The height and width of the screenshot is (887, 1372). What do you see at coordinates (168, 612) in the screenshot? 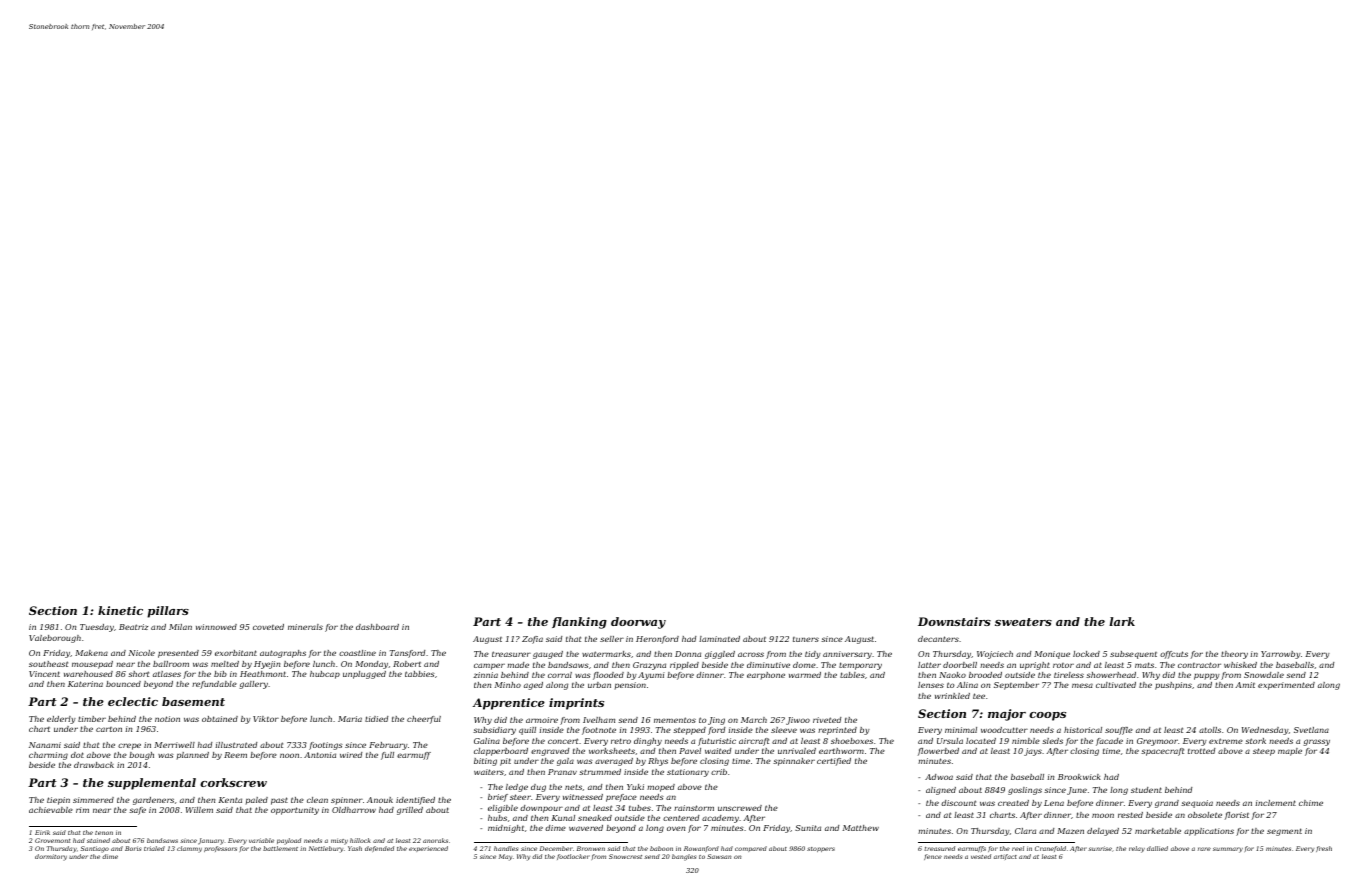
I see `pillars` at bounding box center [168, 612].
